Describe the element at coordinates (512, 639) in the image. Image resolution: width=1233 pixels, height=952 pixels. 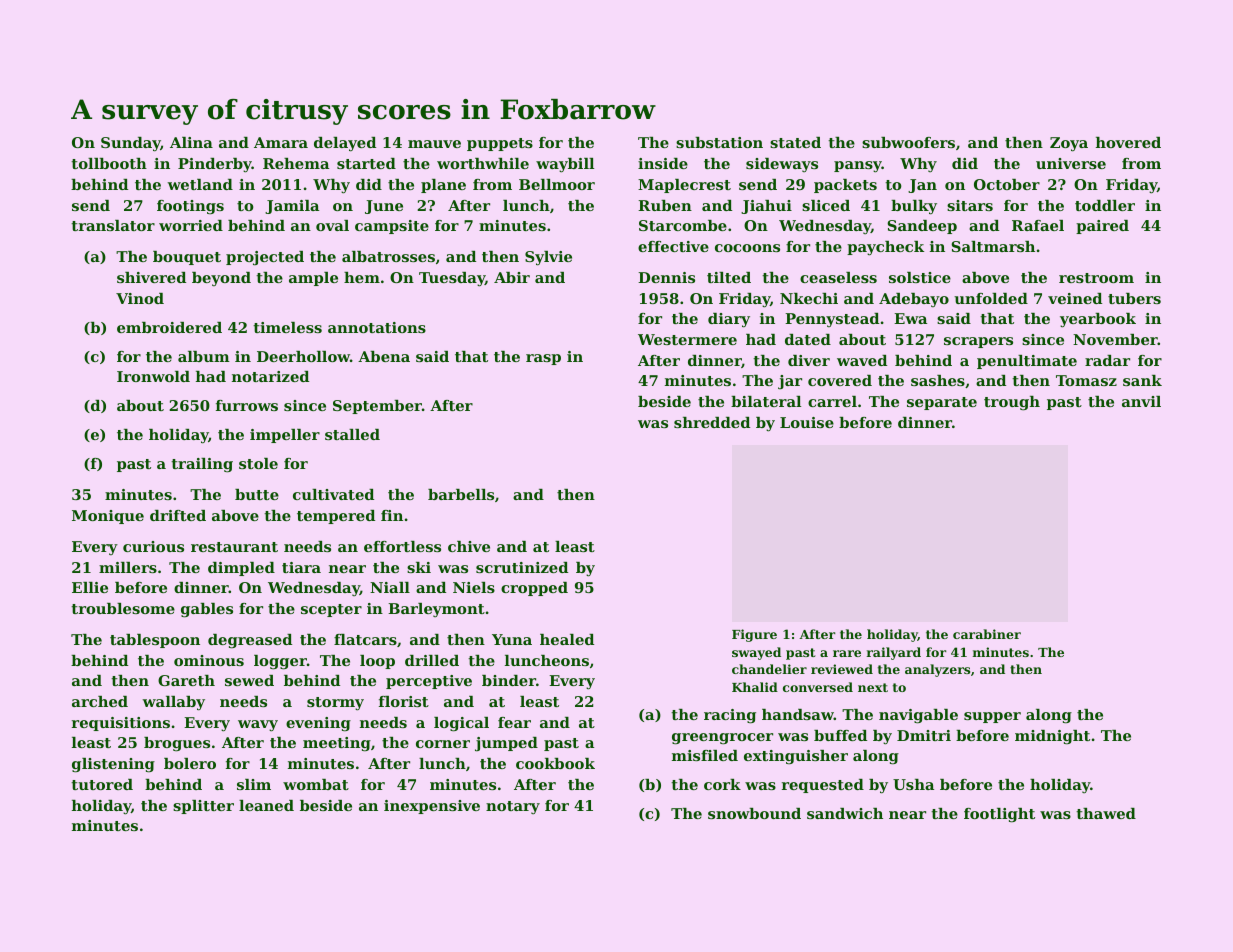
I see `Yuna` at that location.
